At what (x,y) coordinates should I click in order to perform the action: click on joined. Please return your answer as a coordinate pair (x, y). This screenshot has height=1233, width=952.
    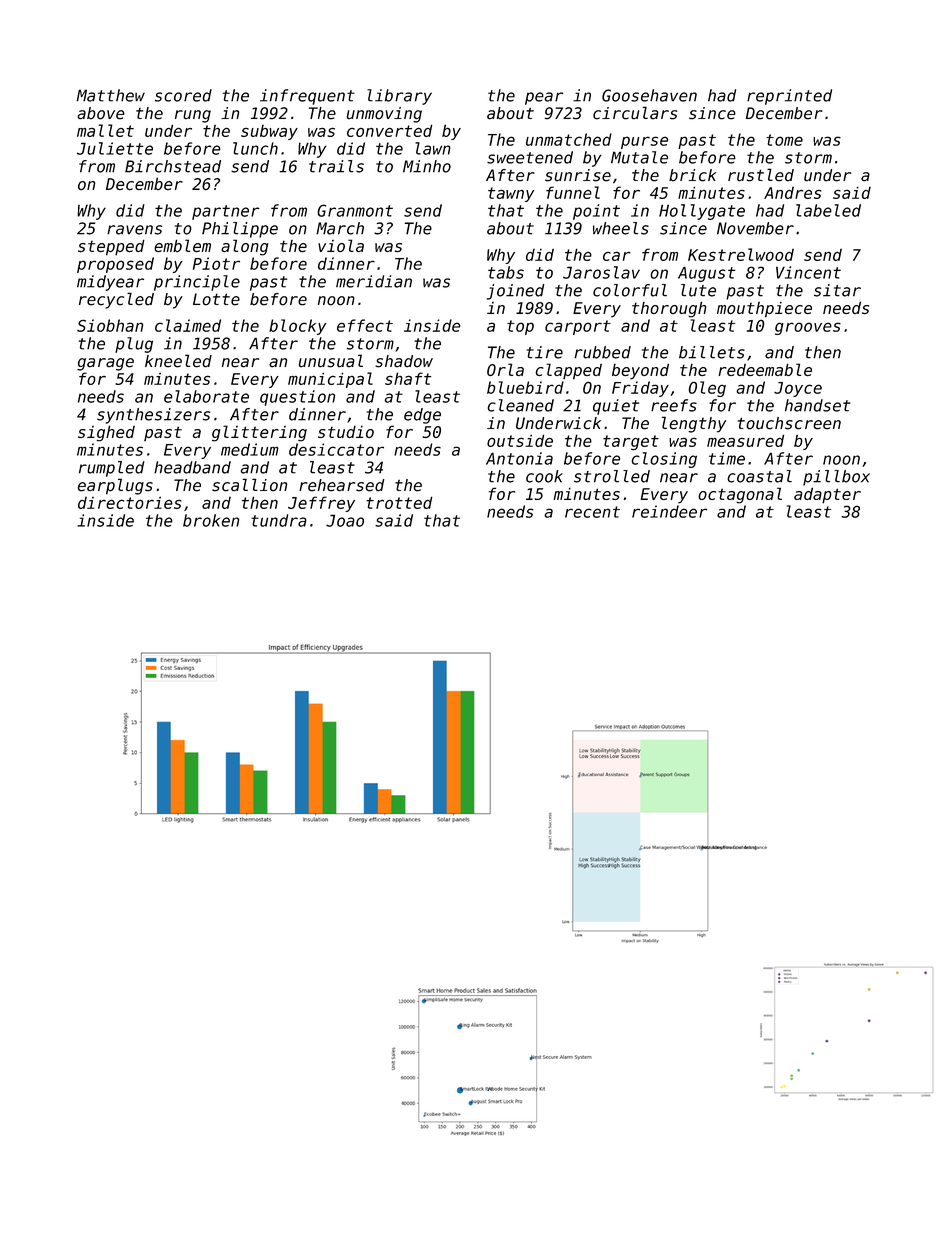
    Looking at the image, I should click on (515, 292).
